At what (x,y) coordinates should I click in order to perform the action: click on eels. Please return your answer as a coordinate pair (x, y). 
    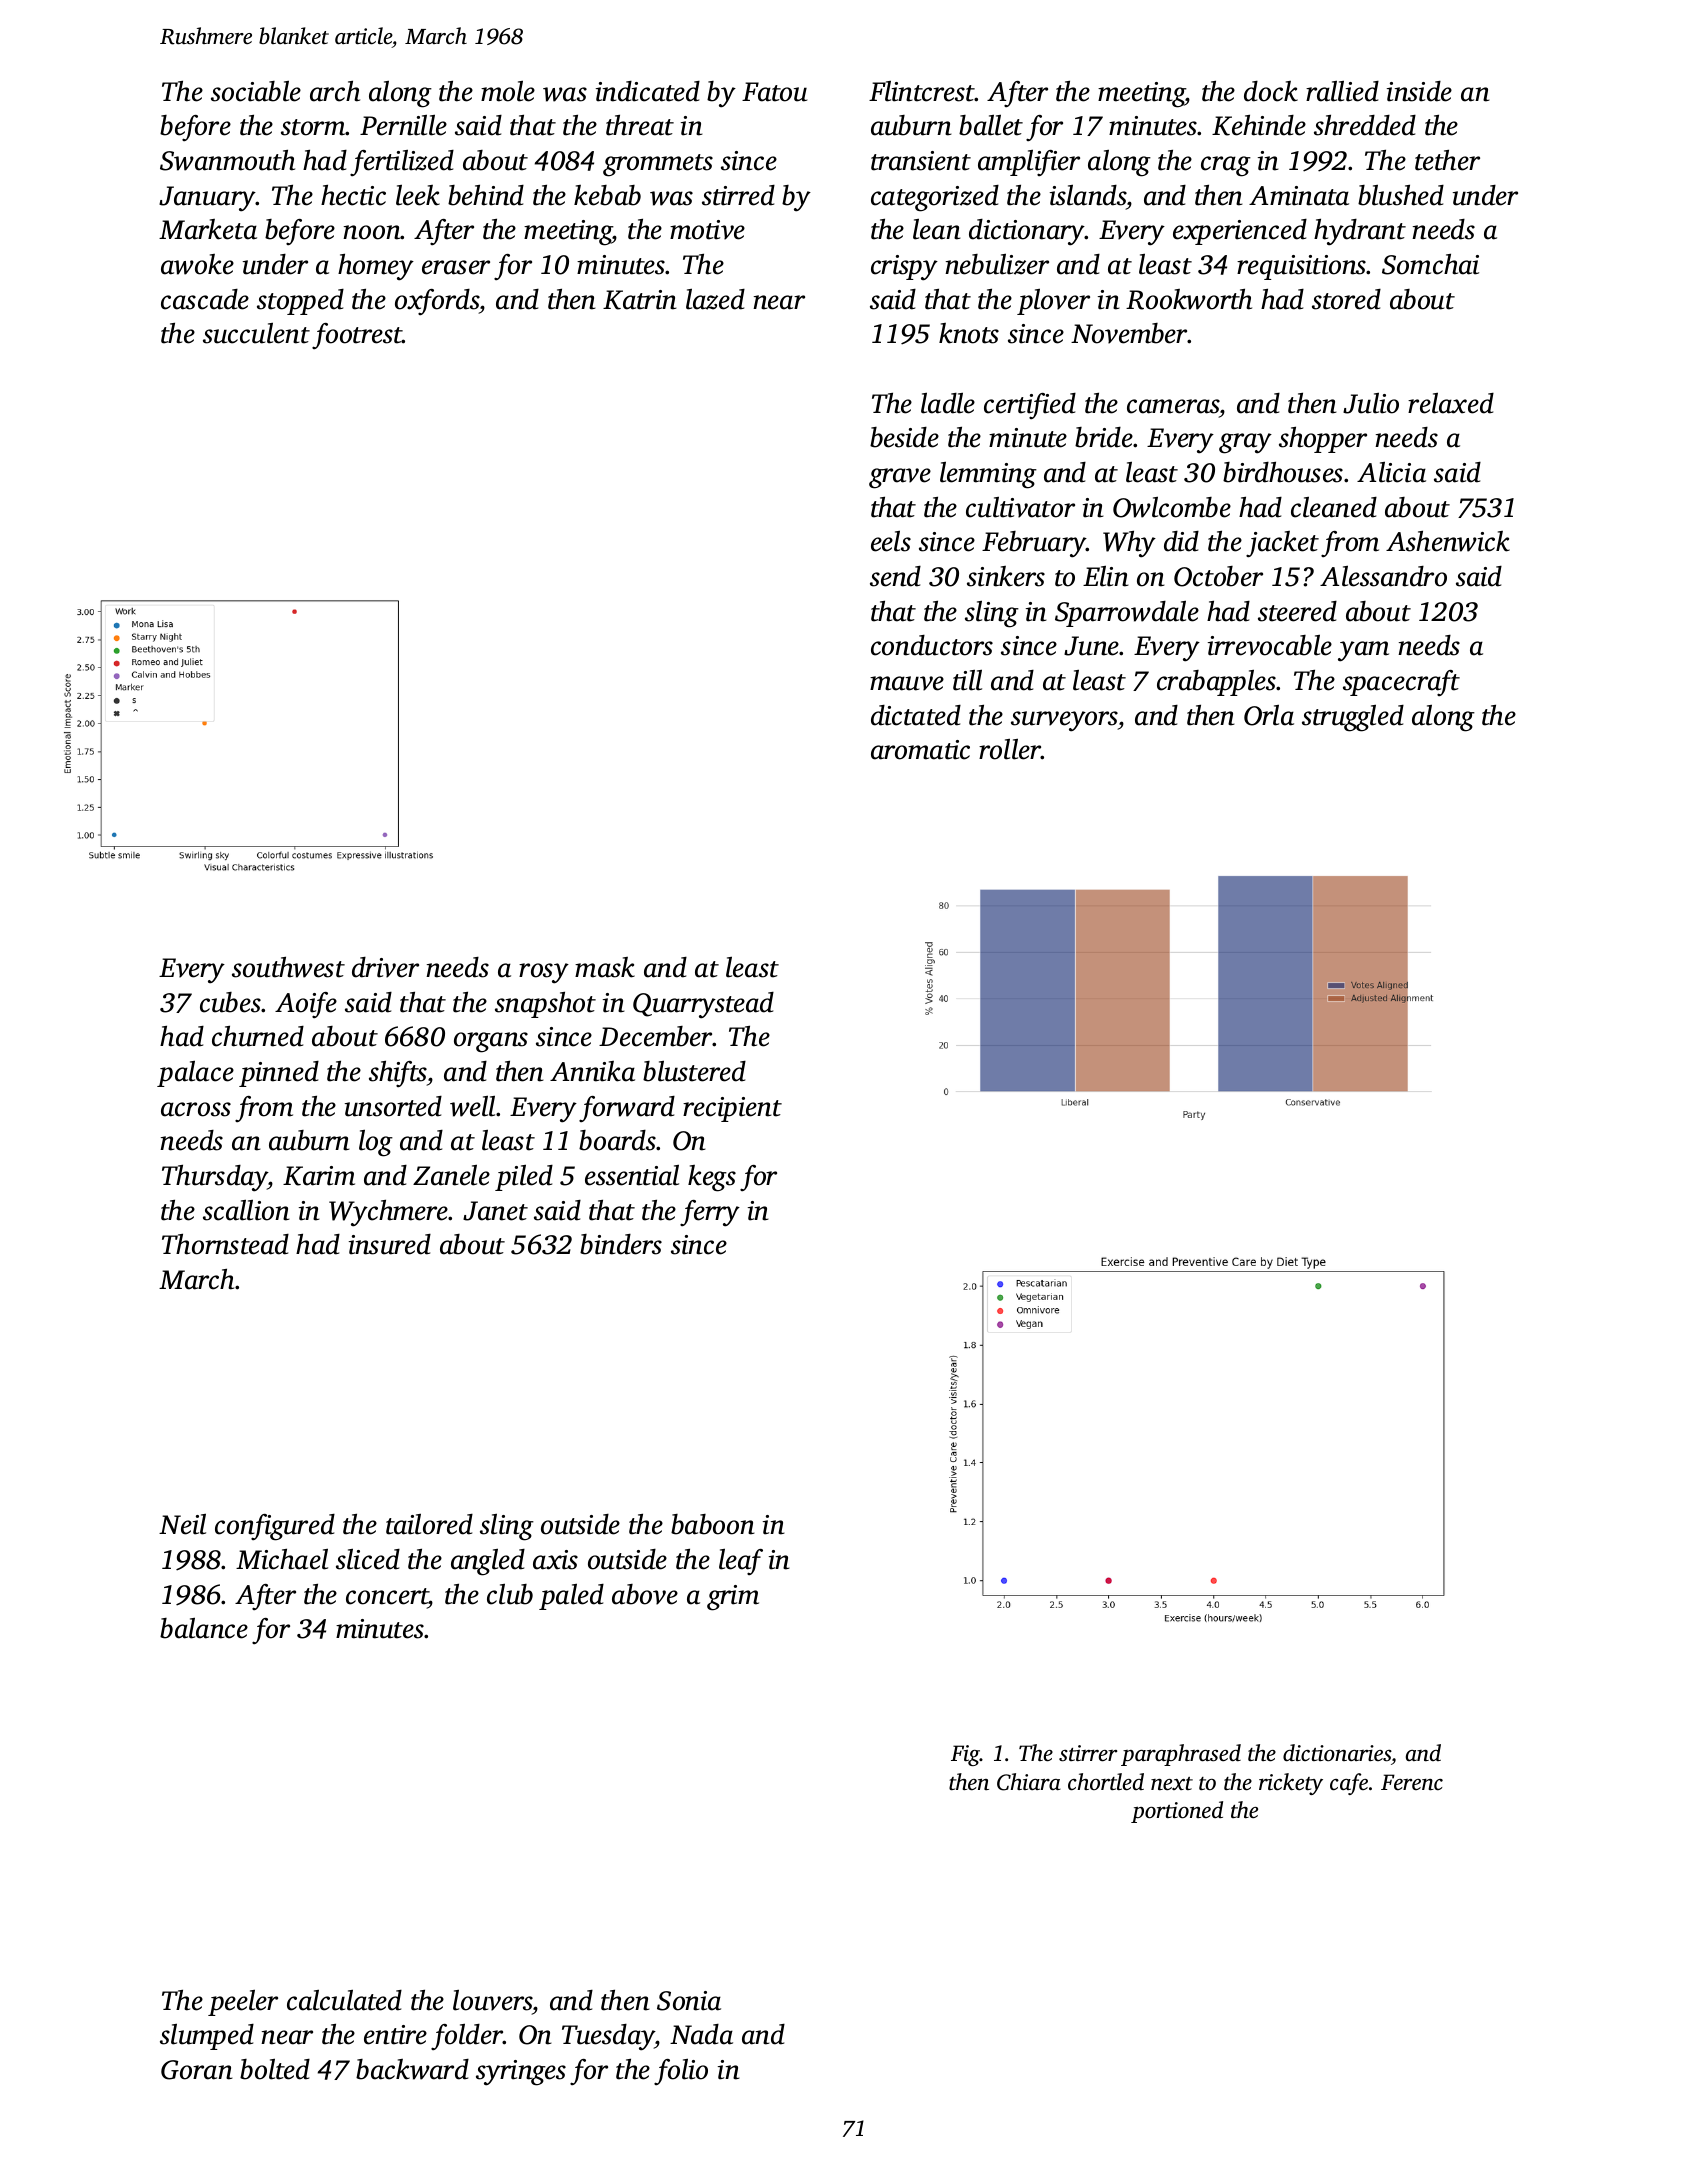
    Looking at the image, I should click on (891, 541).
